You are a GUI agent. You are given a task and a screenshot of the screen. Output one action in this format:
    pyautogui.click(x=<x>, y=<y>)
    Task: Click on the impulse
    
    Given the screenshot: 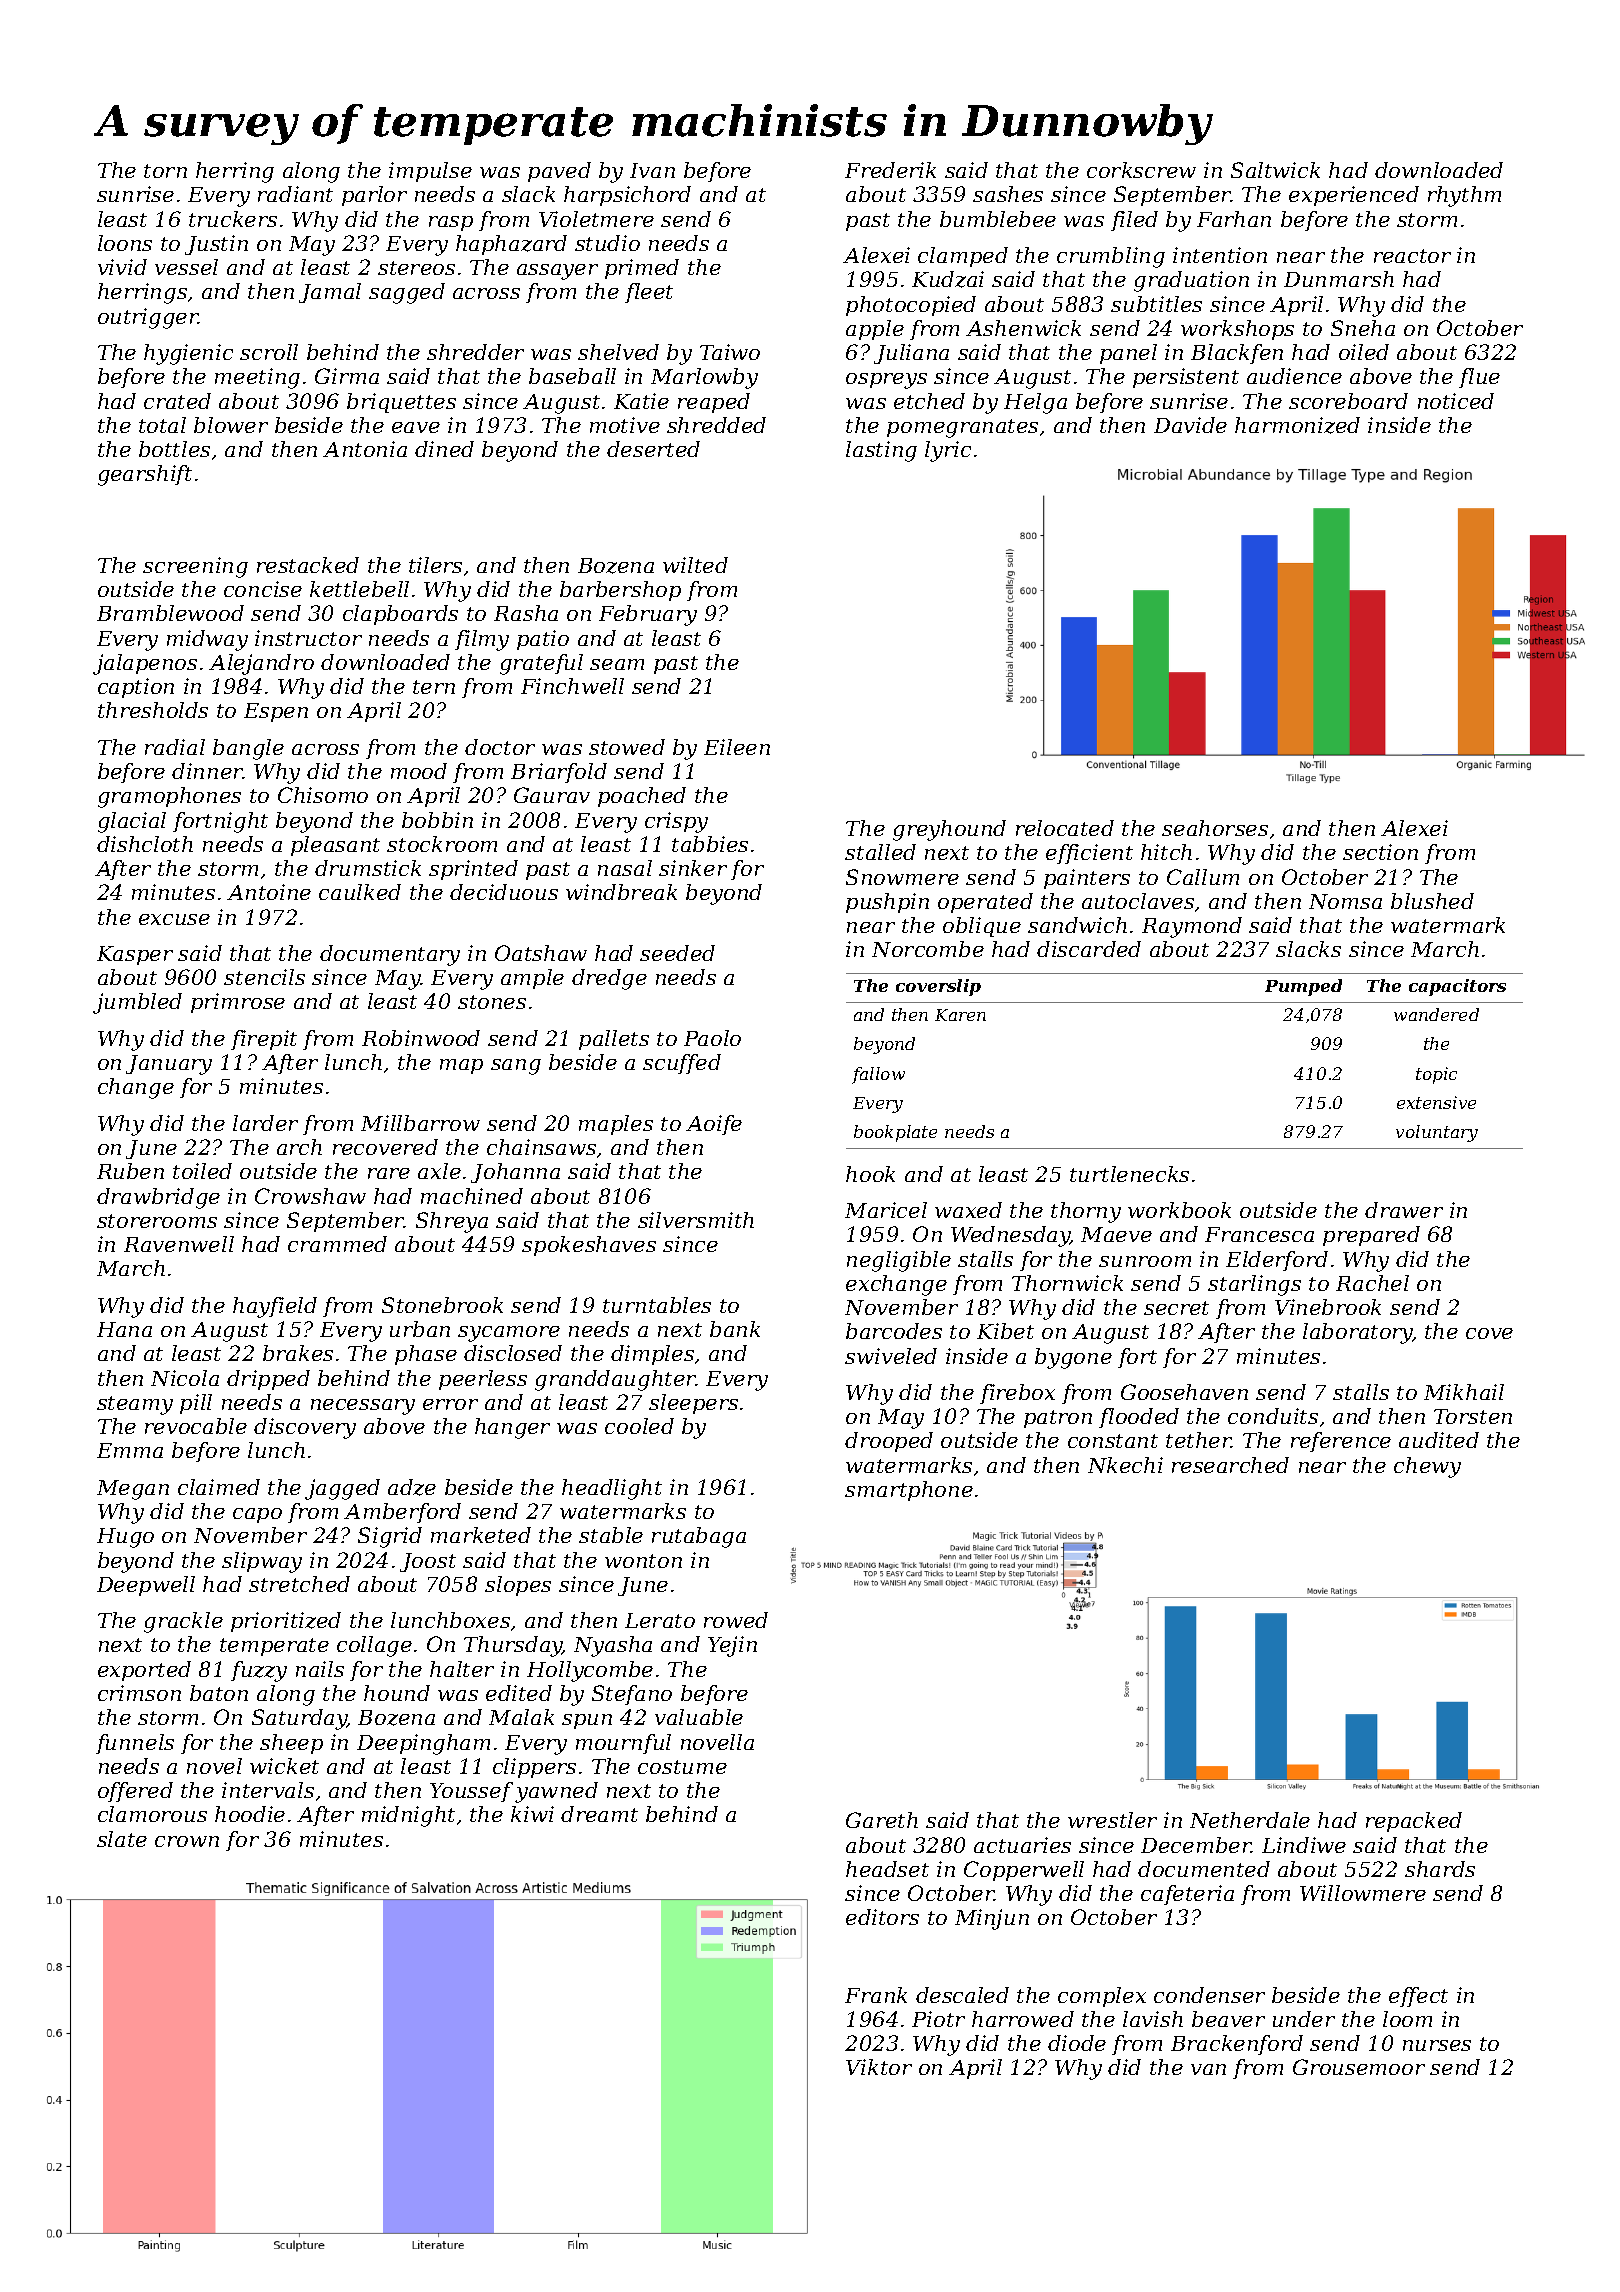 What is the action you would take?
    pyautogui.click(x=430, y=172)
